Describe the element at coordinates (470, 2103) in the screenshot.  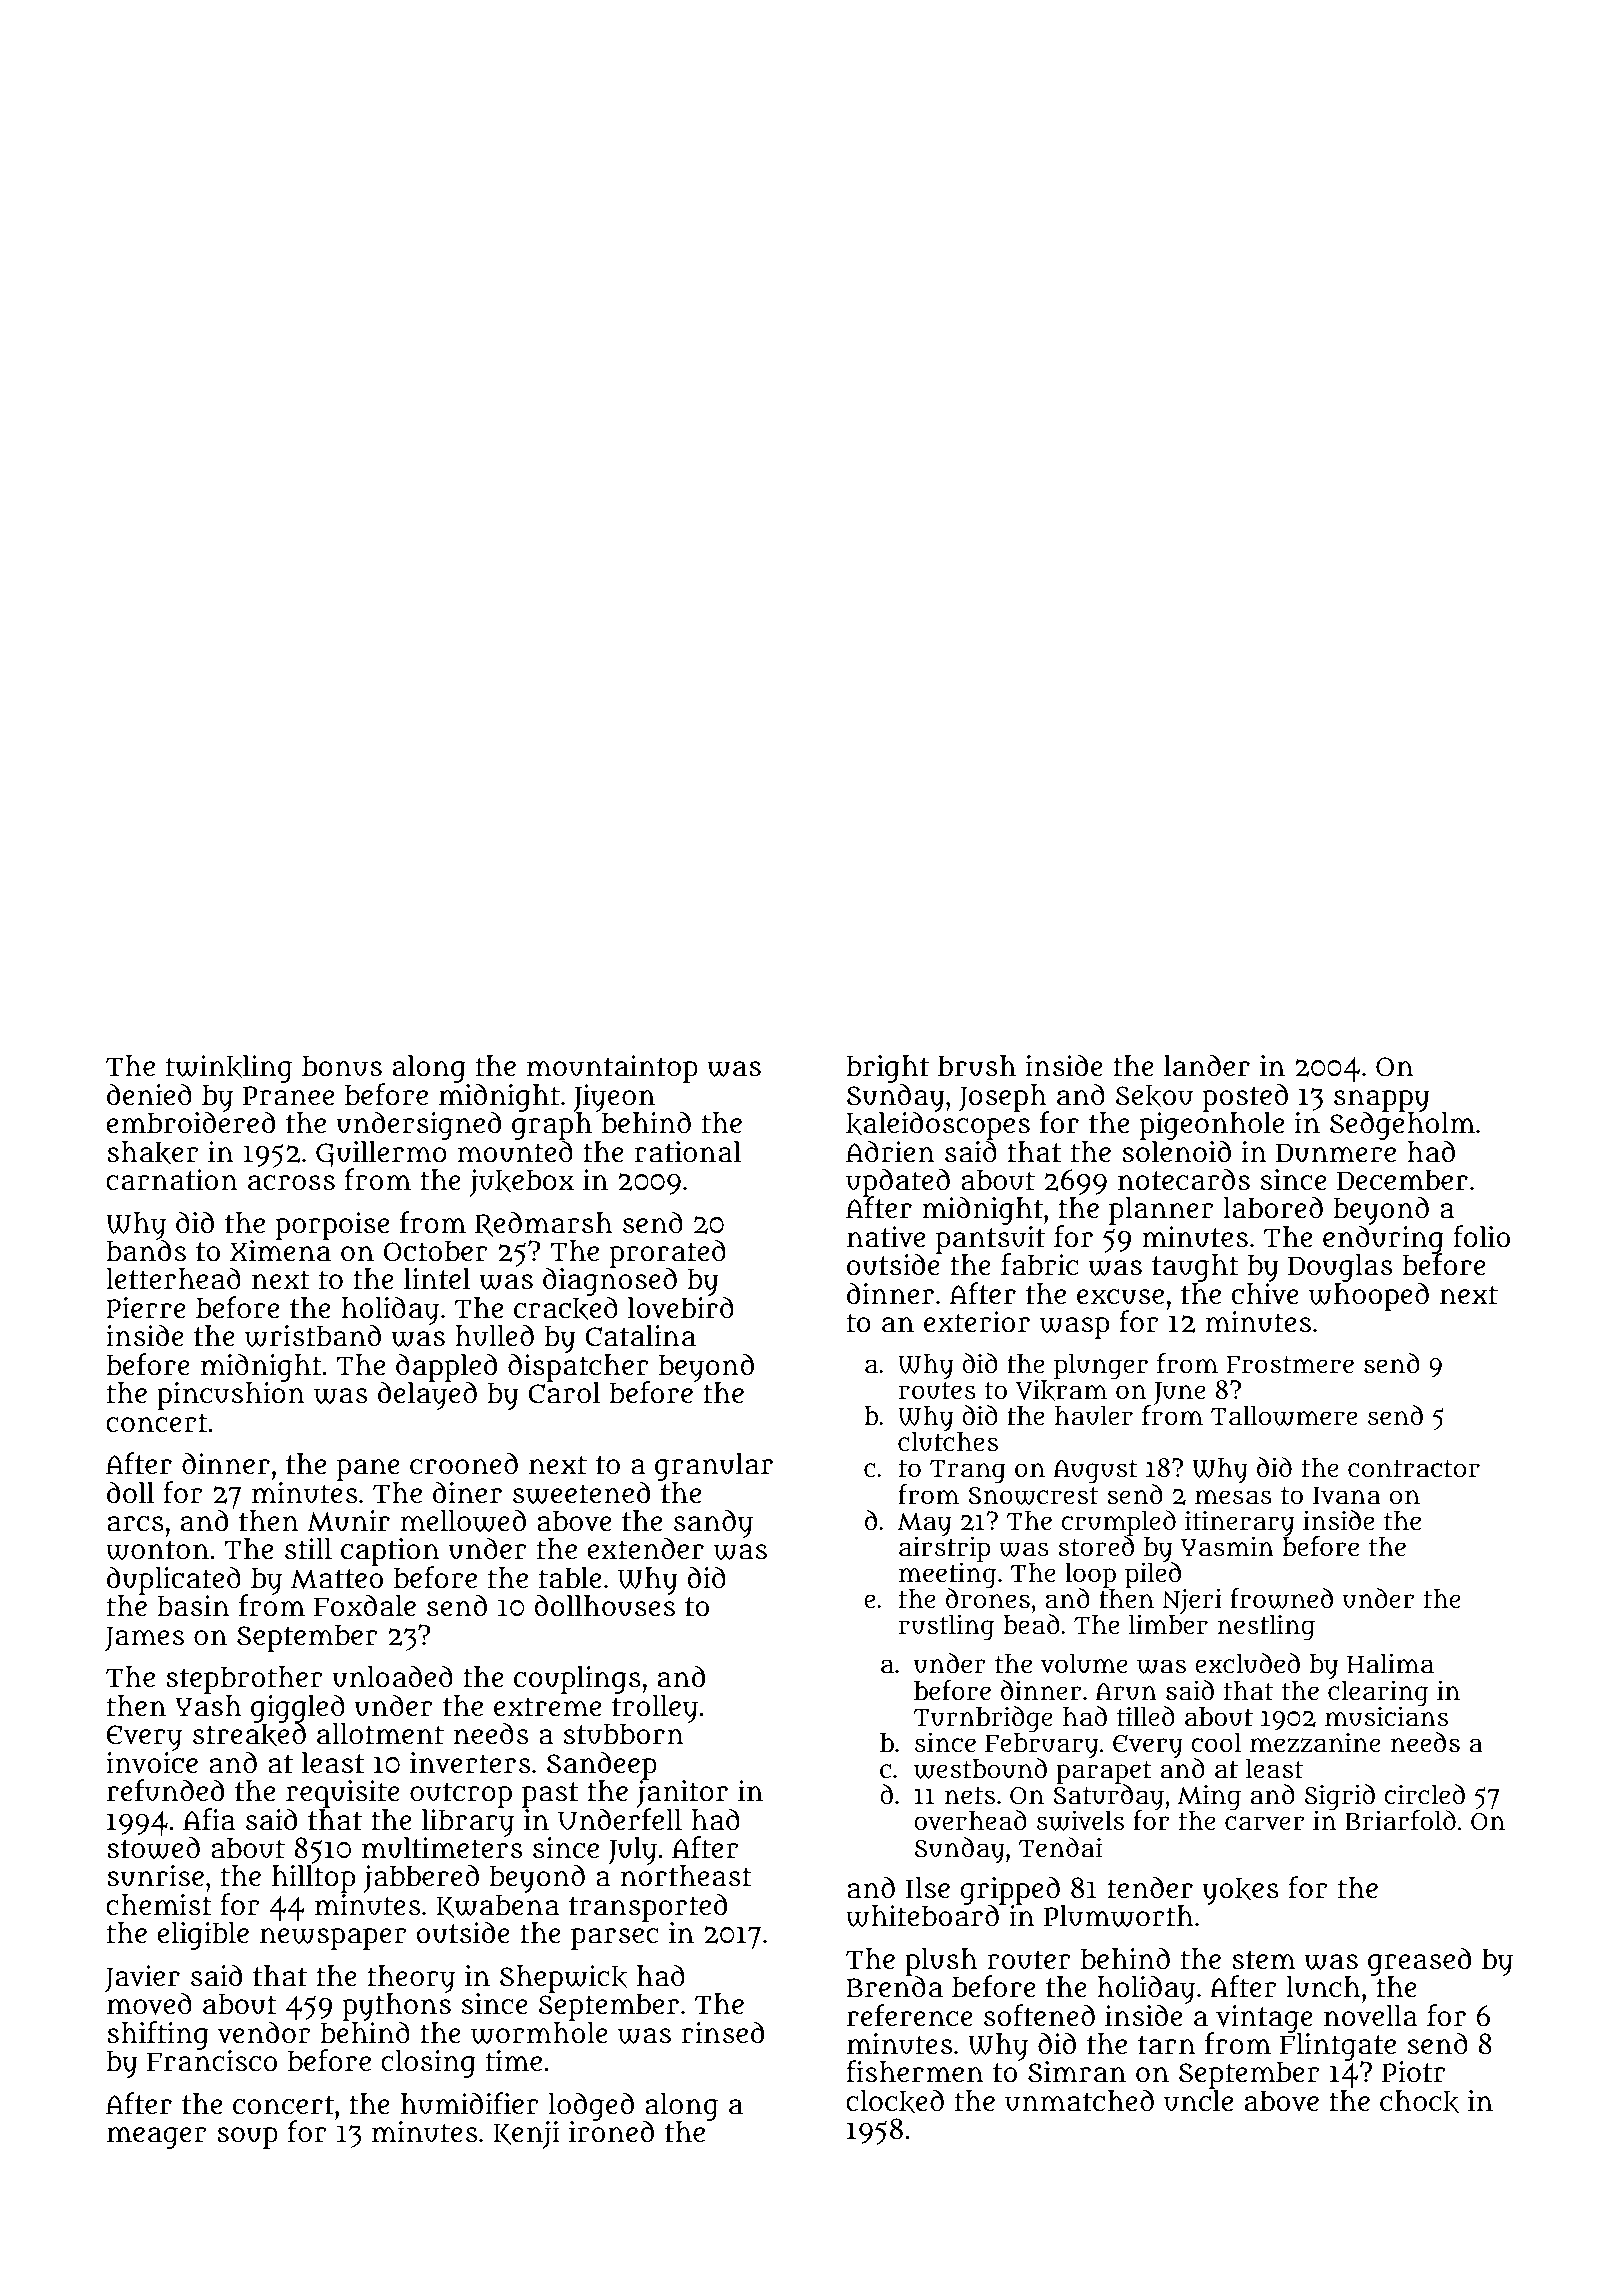
I see `humidifier` at that location.
